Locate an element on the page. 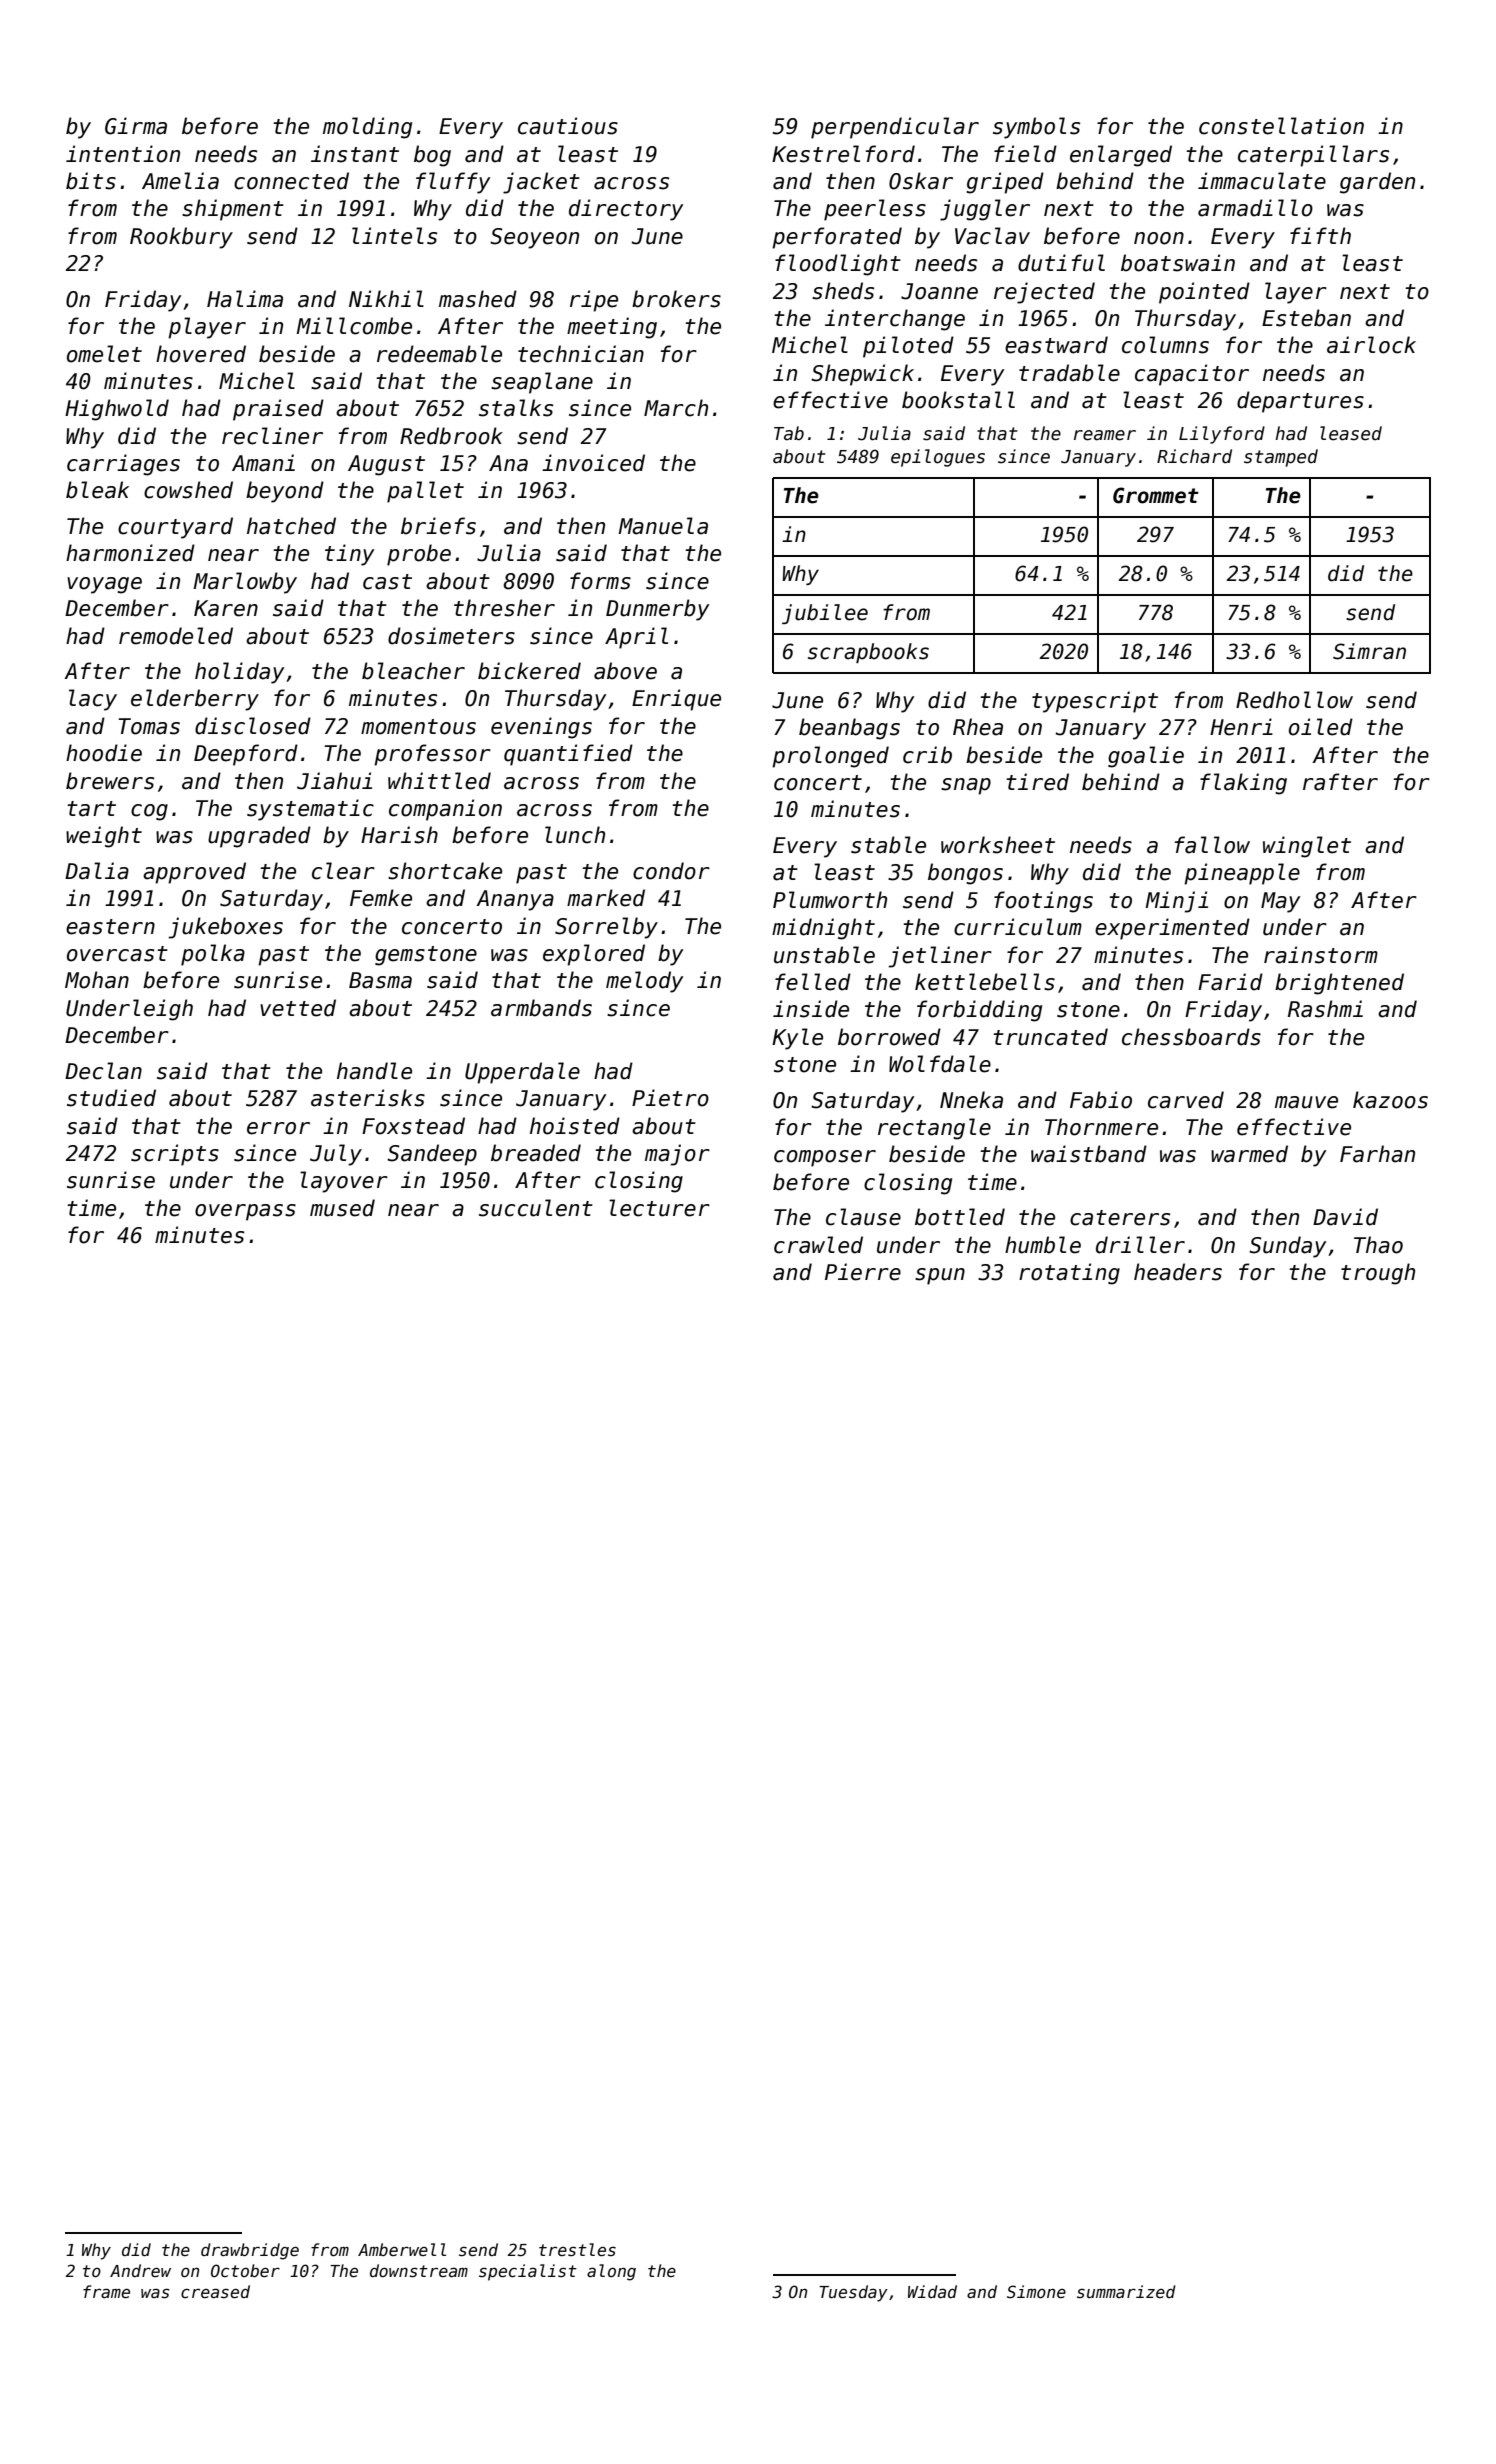 The height and width of the page is (2464, 1496). melody is located at coordinates (644, 982).
